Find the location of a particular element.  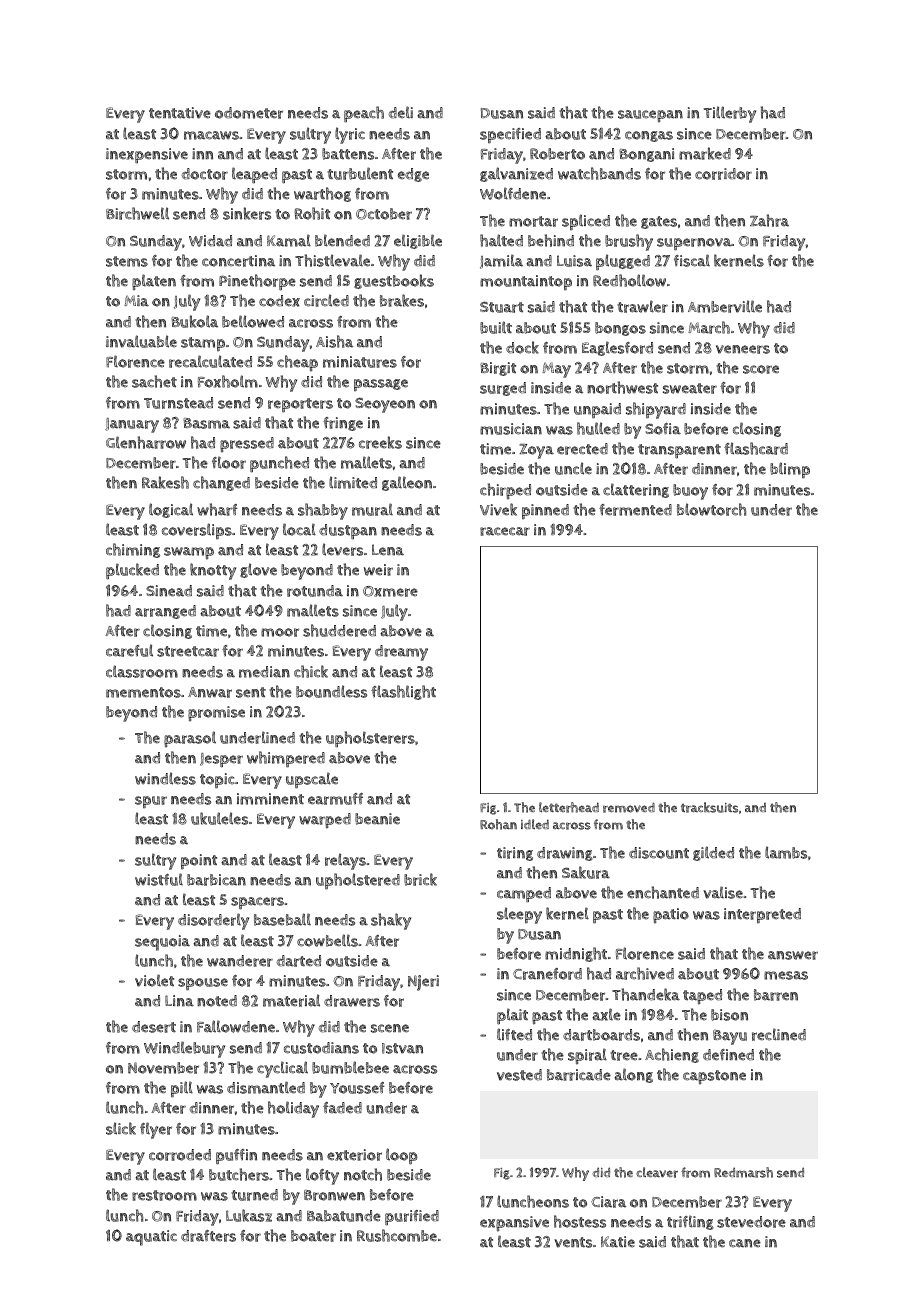

eligible is located at coordinates (418, 241).
